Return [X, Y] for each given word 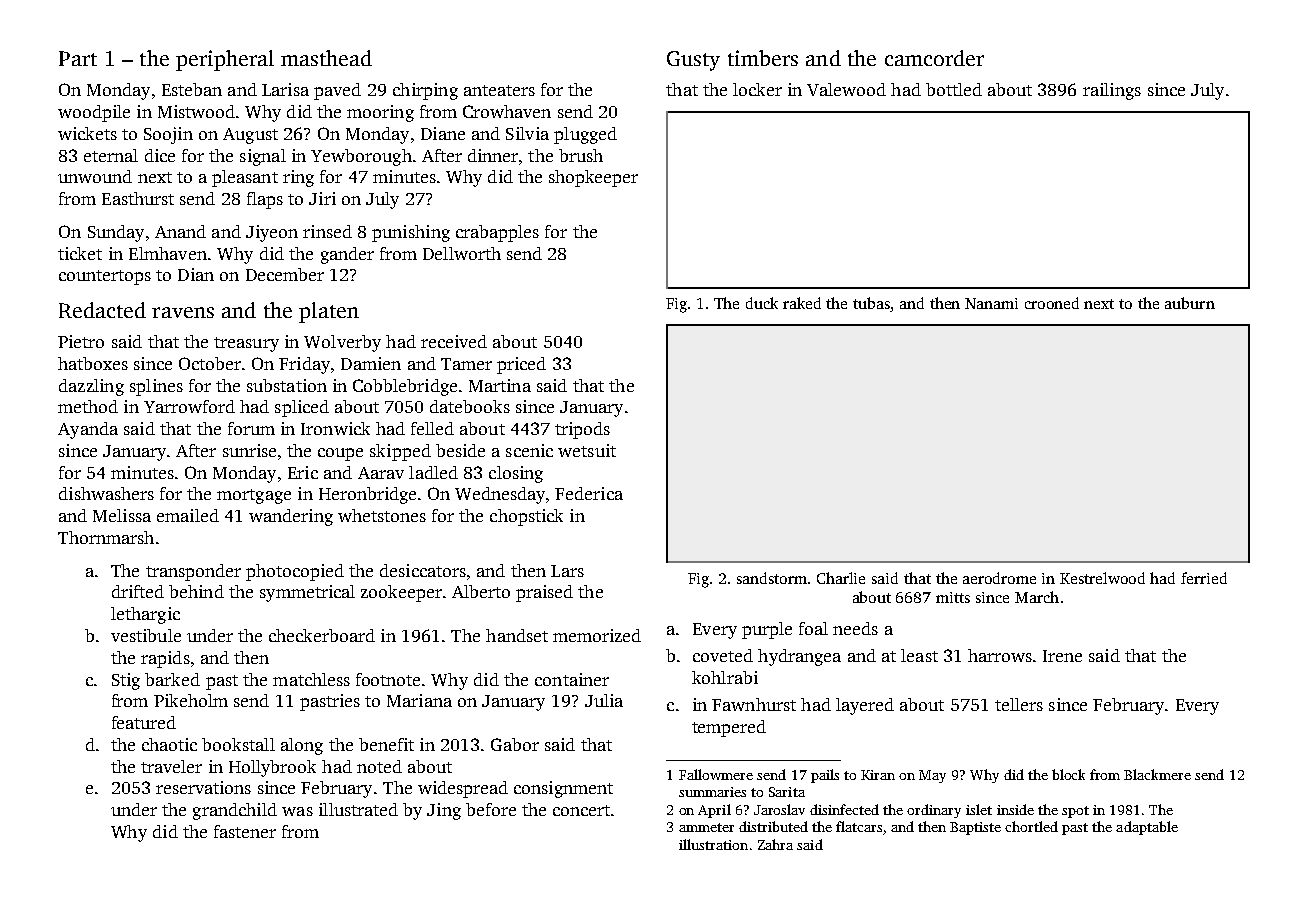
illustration [713, 844]
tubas [872, 304]
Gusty [693, 61]
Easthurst [138, 198]
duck [762, 303]
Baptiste [975, 828]
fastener [245, 831]
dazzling [91, 387]
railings [1112, 91]
